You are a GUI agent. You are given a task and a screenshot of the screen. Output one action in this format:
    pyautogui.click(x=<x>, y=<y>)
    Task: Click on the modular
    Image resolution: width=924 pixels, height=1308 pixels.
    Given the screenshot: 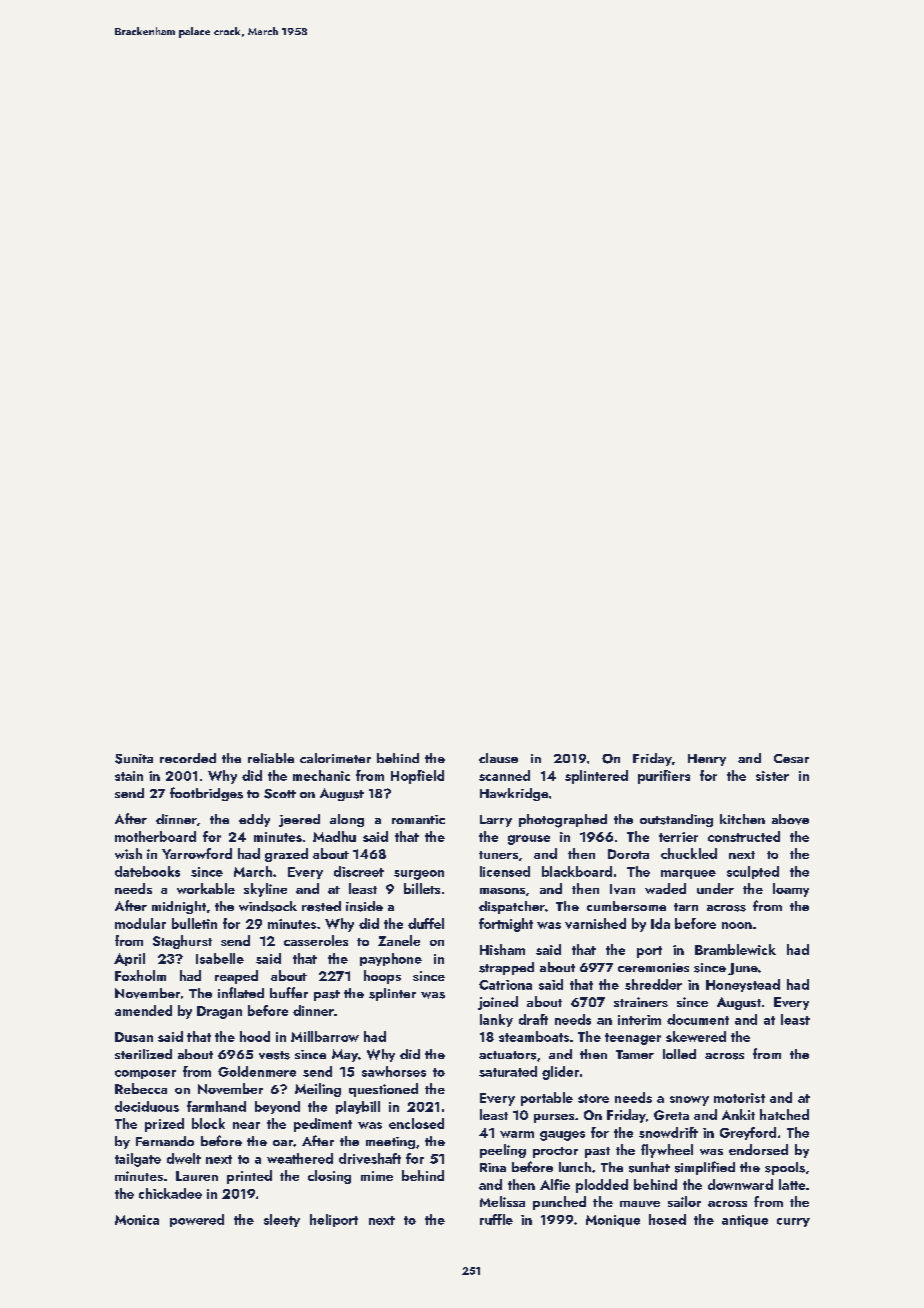 What is the action you would take?
    pyautogui.click(x=140, y=923)
